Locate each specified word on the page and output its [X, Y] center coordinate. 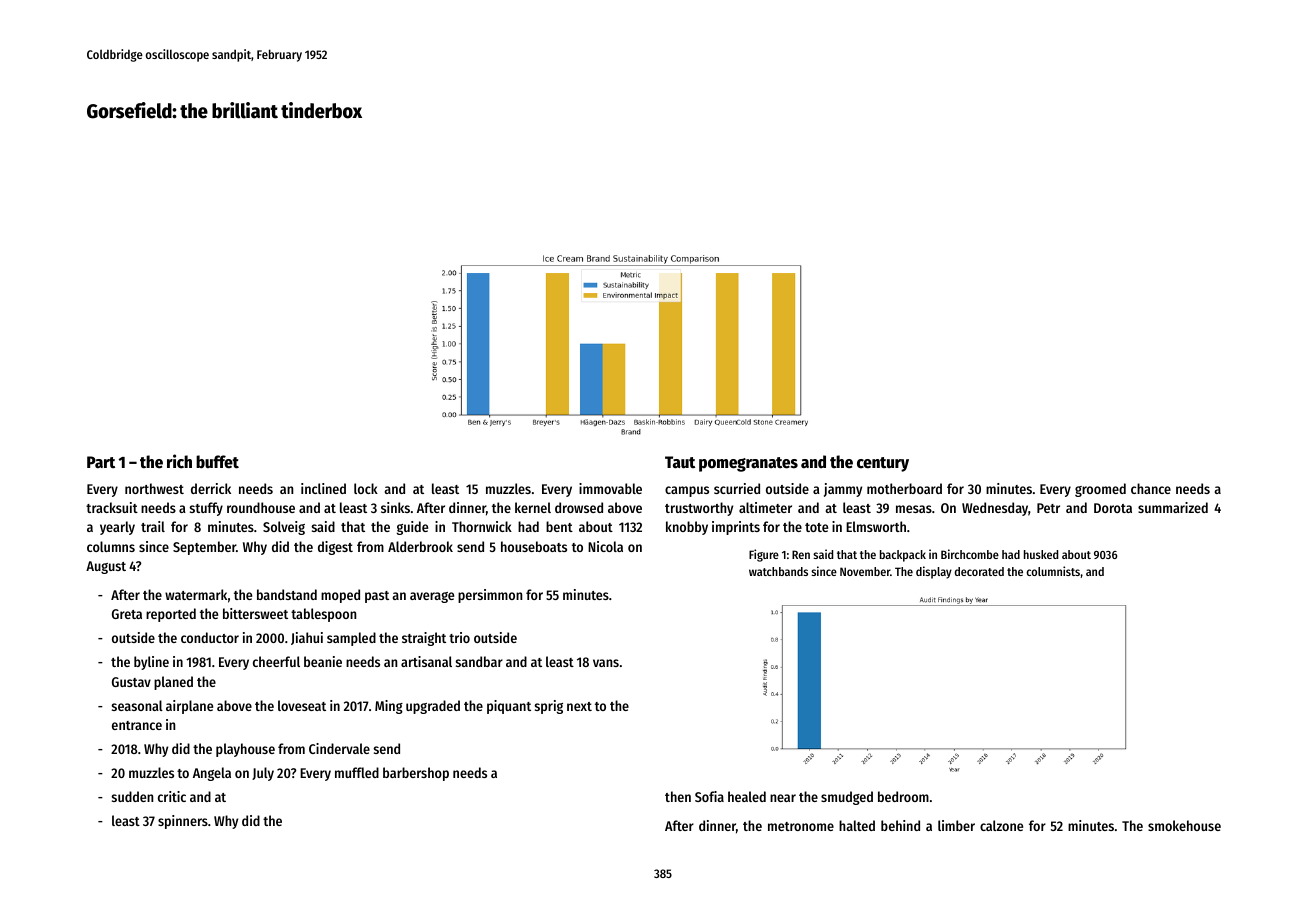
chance [1151, 488]
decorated [979, 571]
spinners [183, 822]
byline [151, 663]
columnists [1053, 571]
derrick [211, 488]
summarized [1173, 507]
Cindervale [339, 748]
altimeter [765, 507]
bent [559, 526]
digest [335, 548]
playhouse [245, 750]
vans [606, 663]
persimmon [490, 596]
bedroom [903, 796]
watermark [196, 594]
